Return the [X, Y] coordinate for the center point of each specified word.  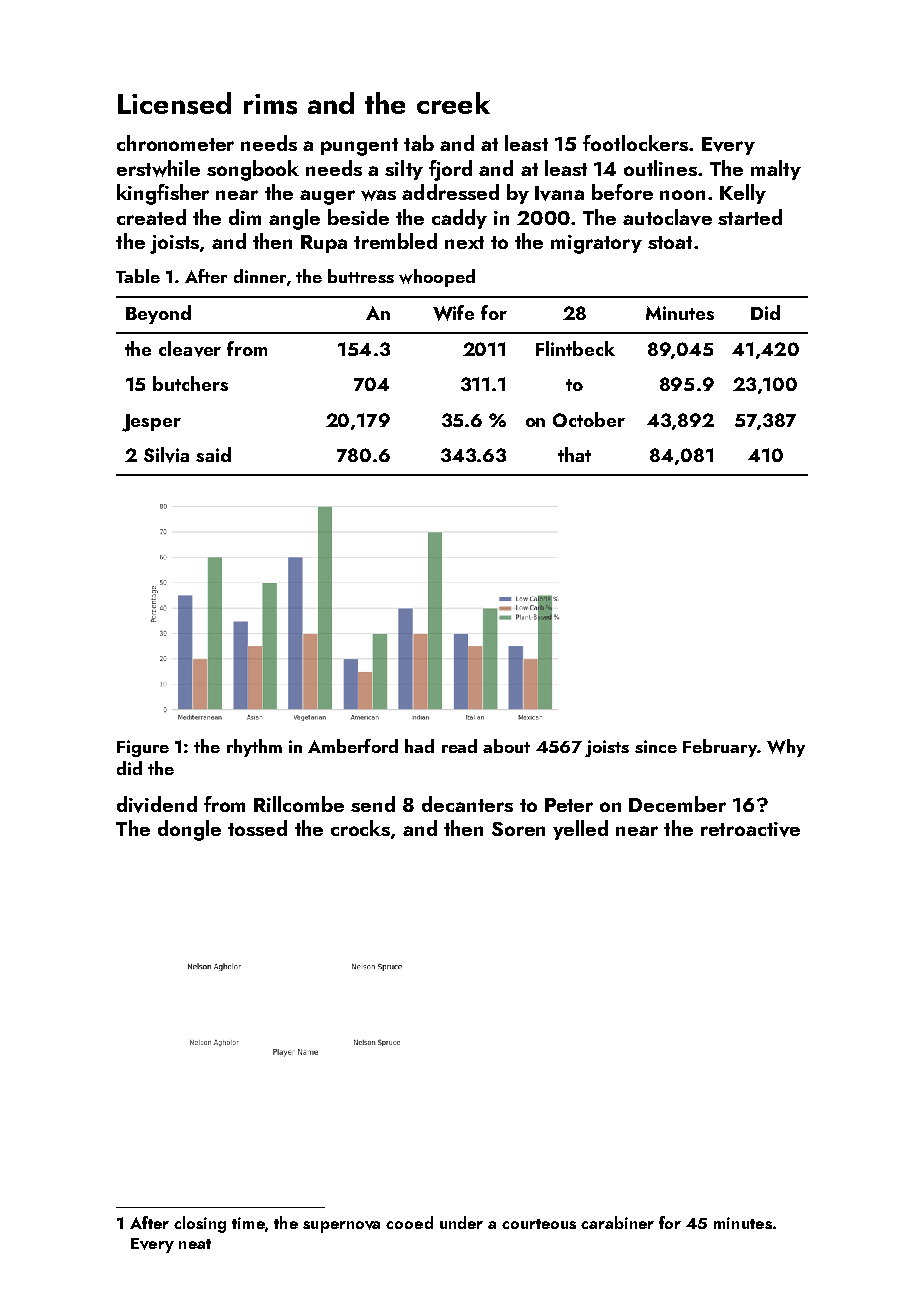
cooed [409, 1222]
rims [270, 104]
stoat [670, 242]
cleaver [190, 349]
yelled [580, 830]
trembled [395, 241]
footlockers [635, 143]
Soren [518, 829]
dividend [157, 804]
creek [453, 103]
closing [200, 1224]
